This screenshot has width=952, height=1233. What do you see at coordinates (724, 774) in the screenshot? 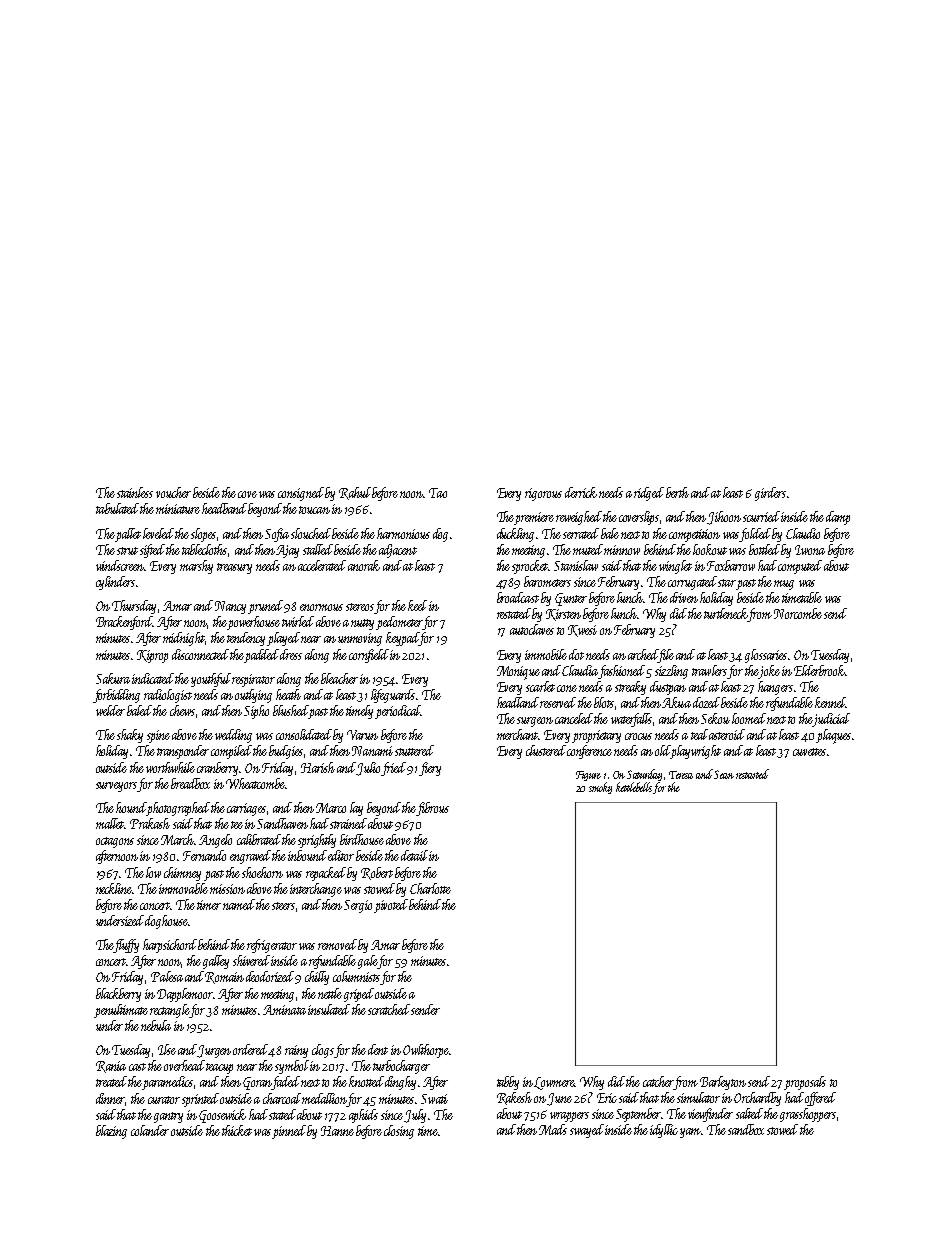
I see `Sean` at bounding box center [724, 774].
